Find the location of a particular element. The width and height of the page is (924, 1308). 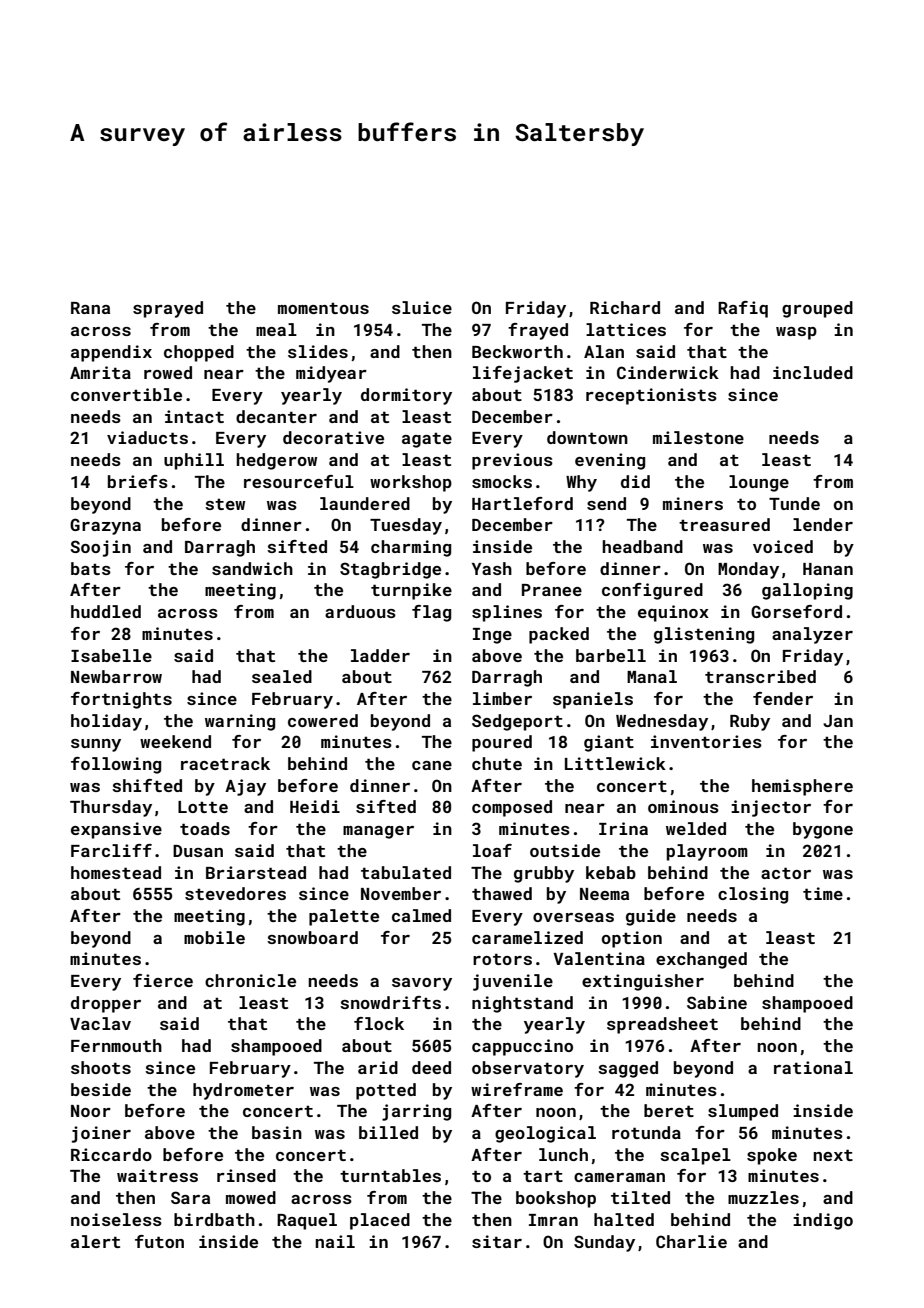

Briarstead is located at coordinates (256, 872).
